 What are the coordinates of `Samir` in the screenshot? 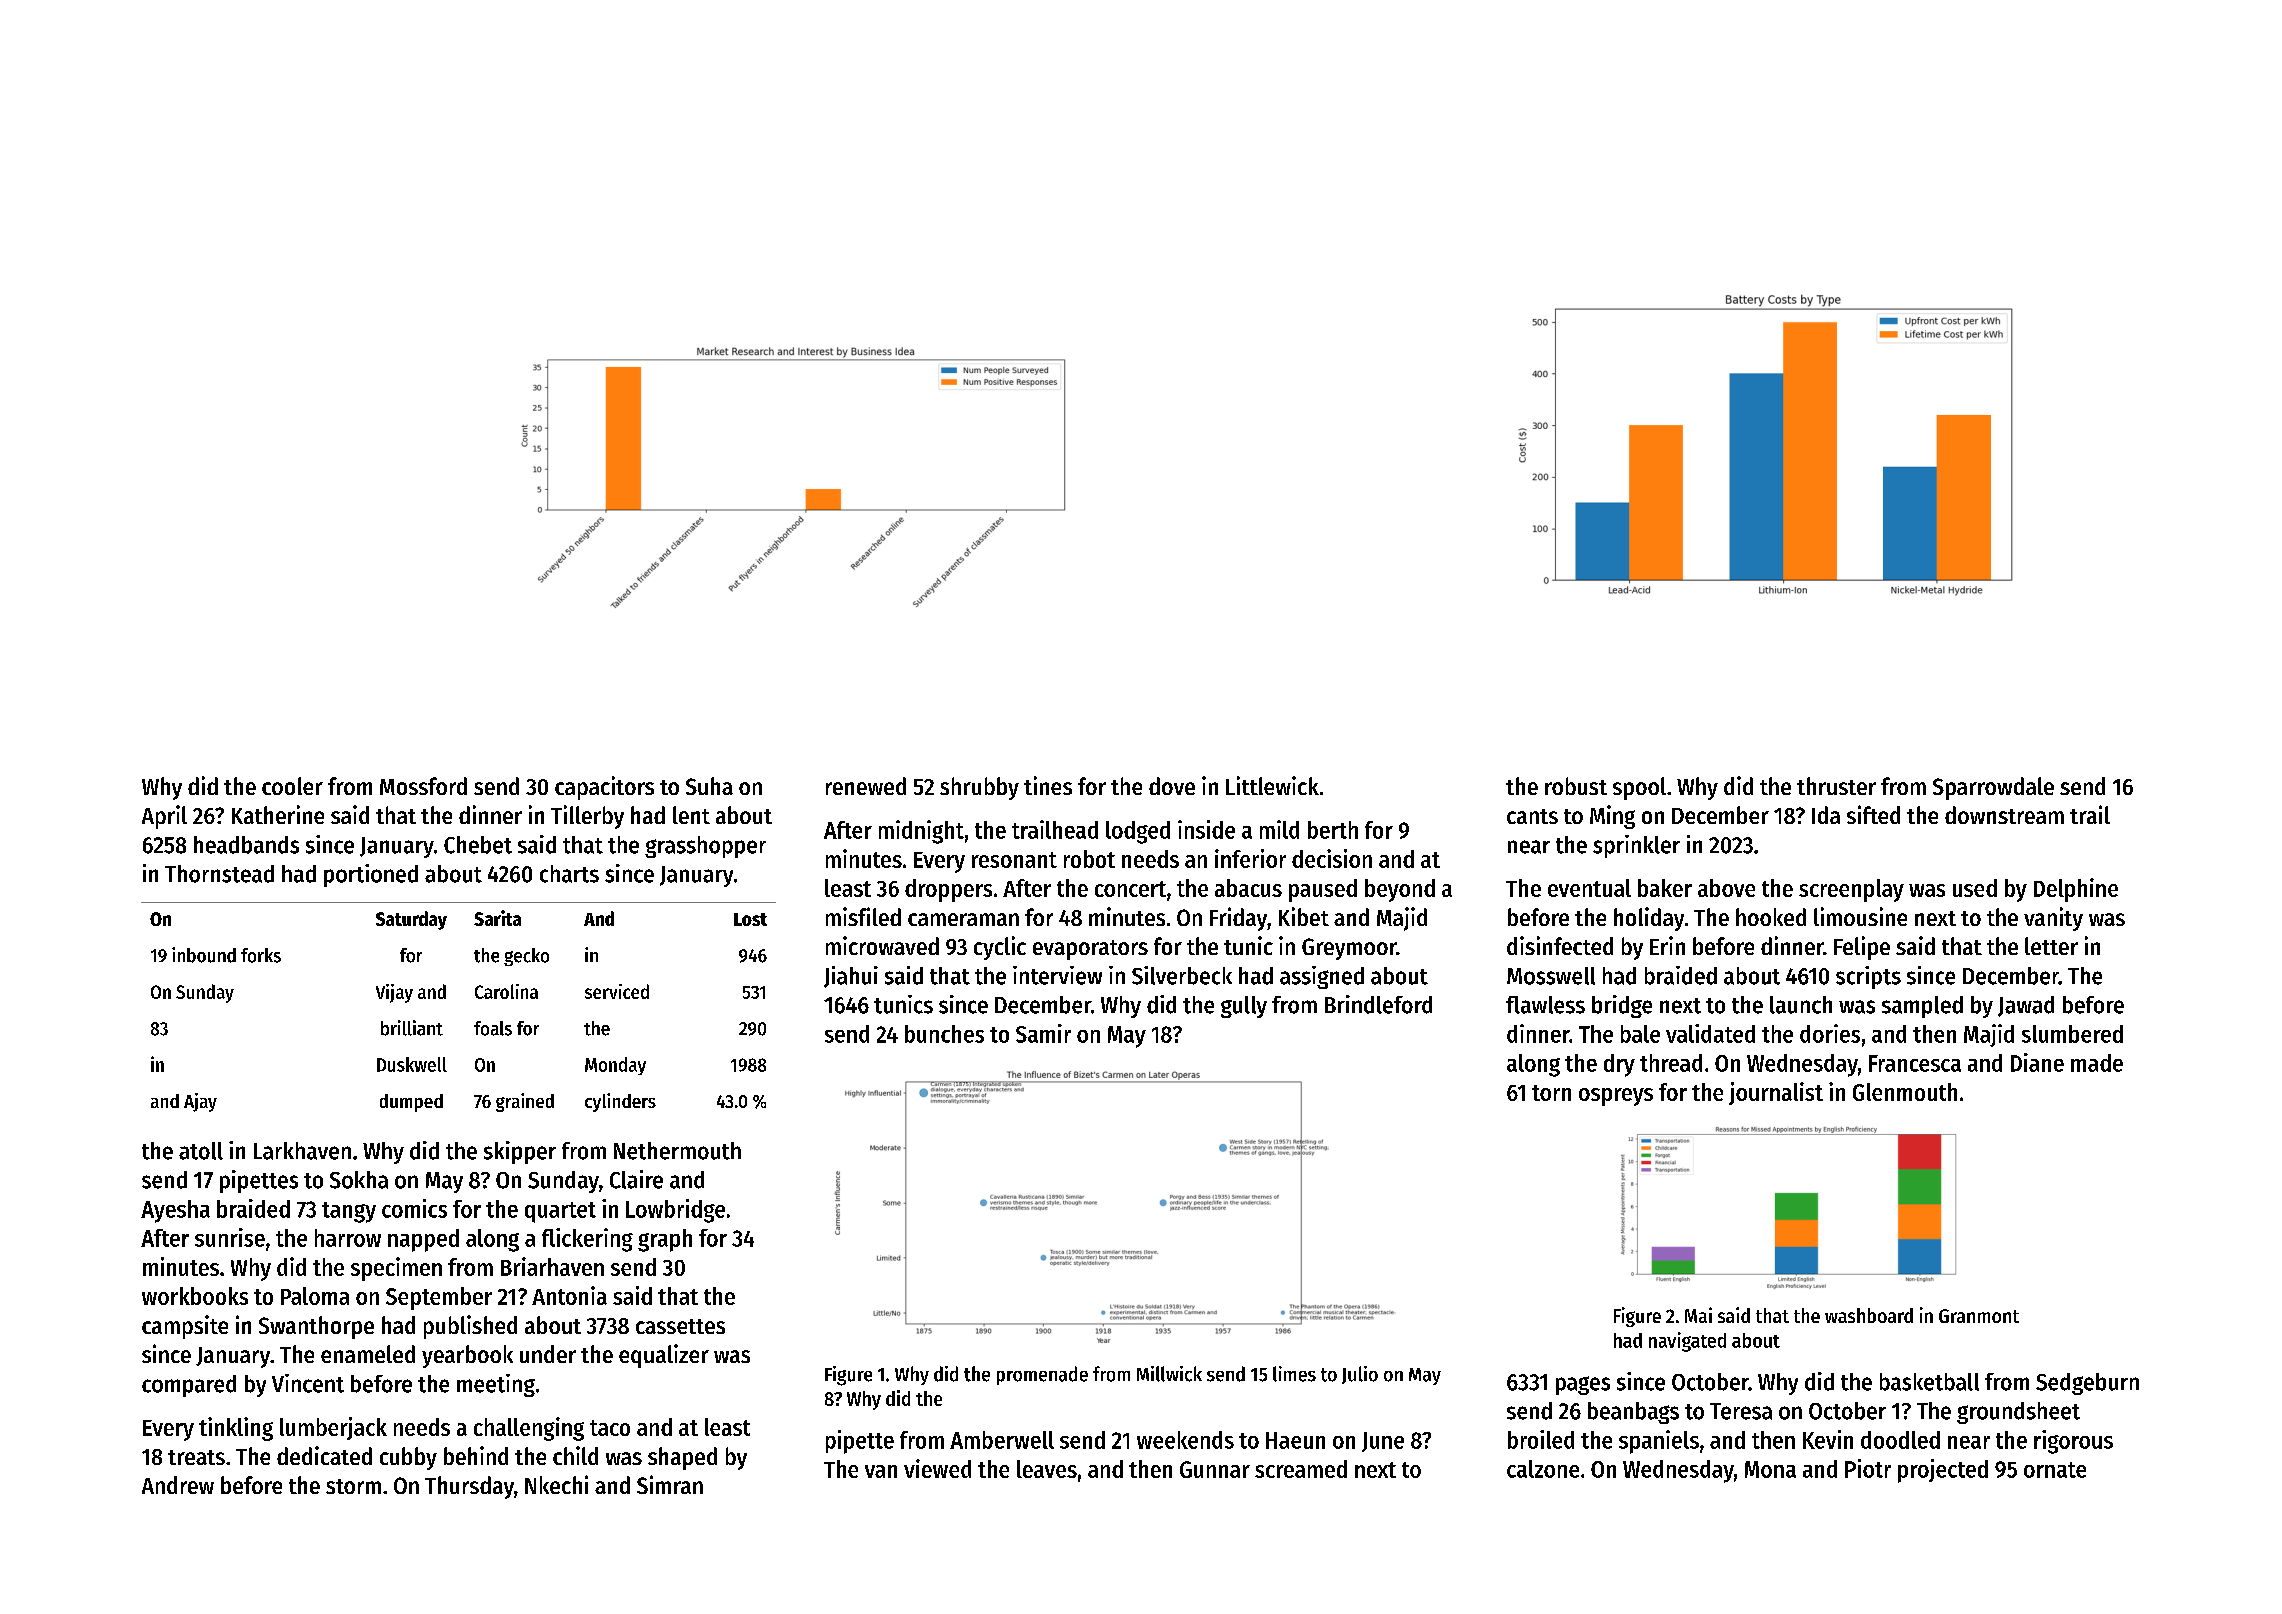 It's located at (1043, 1033).
